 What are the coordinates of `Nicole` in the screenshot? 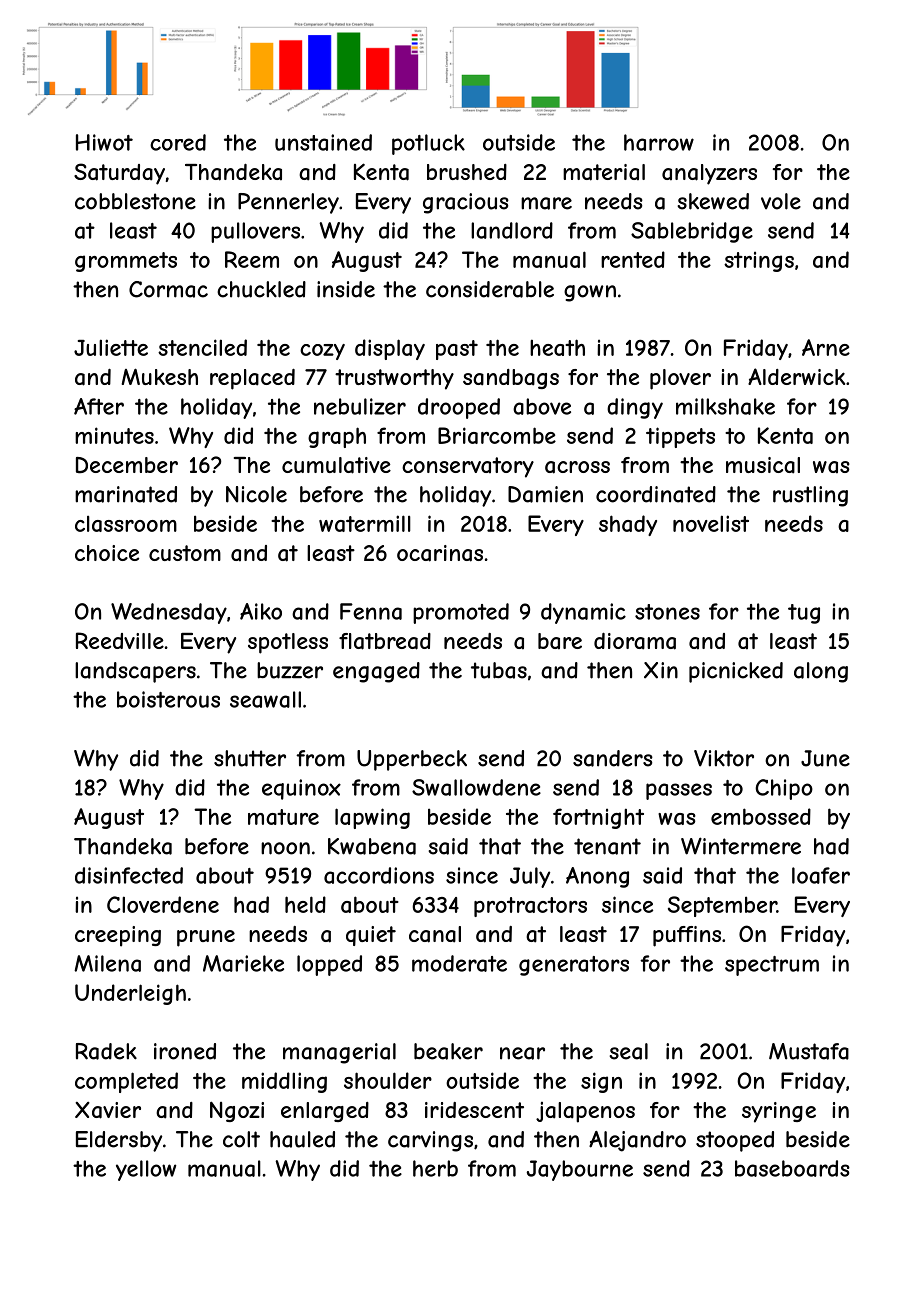 It's located at (256, 494).
